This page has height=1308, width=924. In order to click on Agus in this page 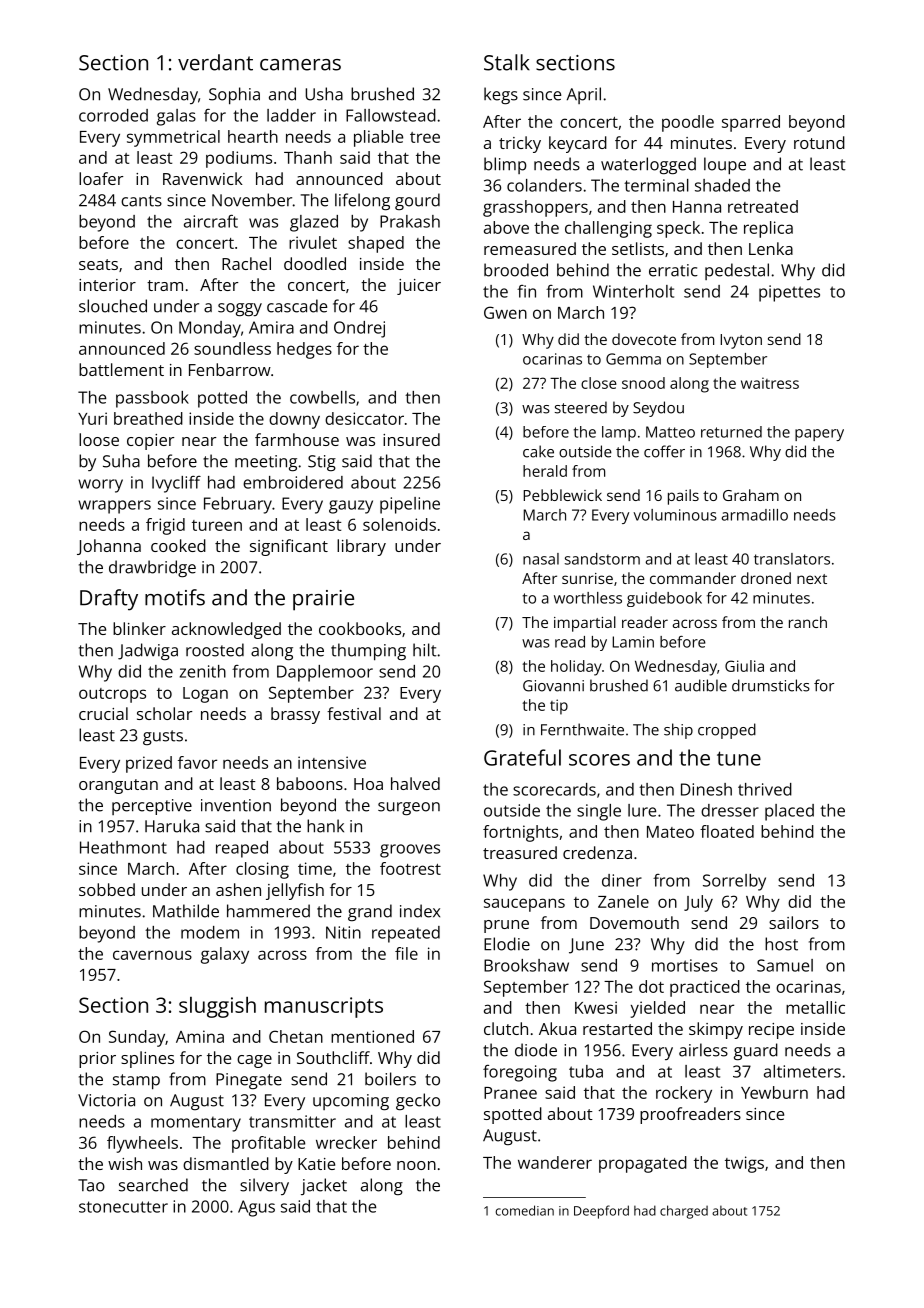, I will do `click(256, 1208)`.
